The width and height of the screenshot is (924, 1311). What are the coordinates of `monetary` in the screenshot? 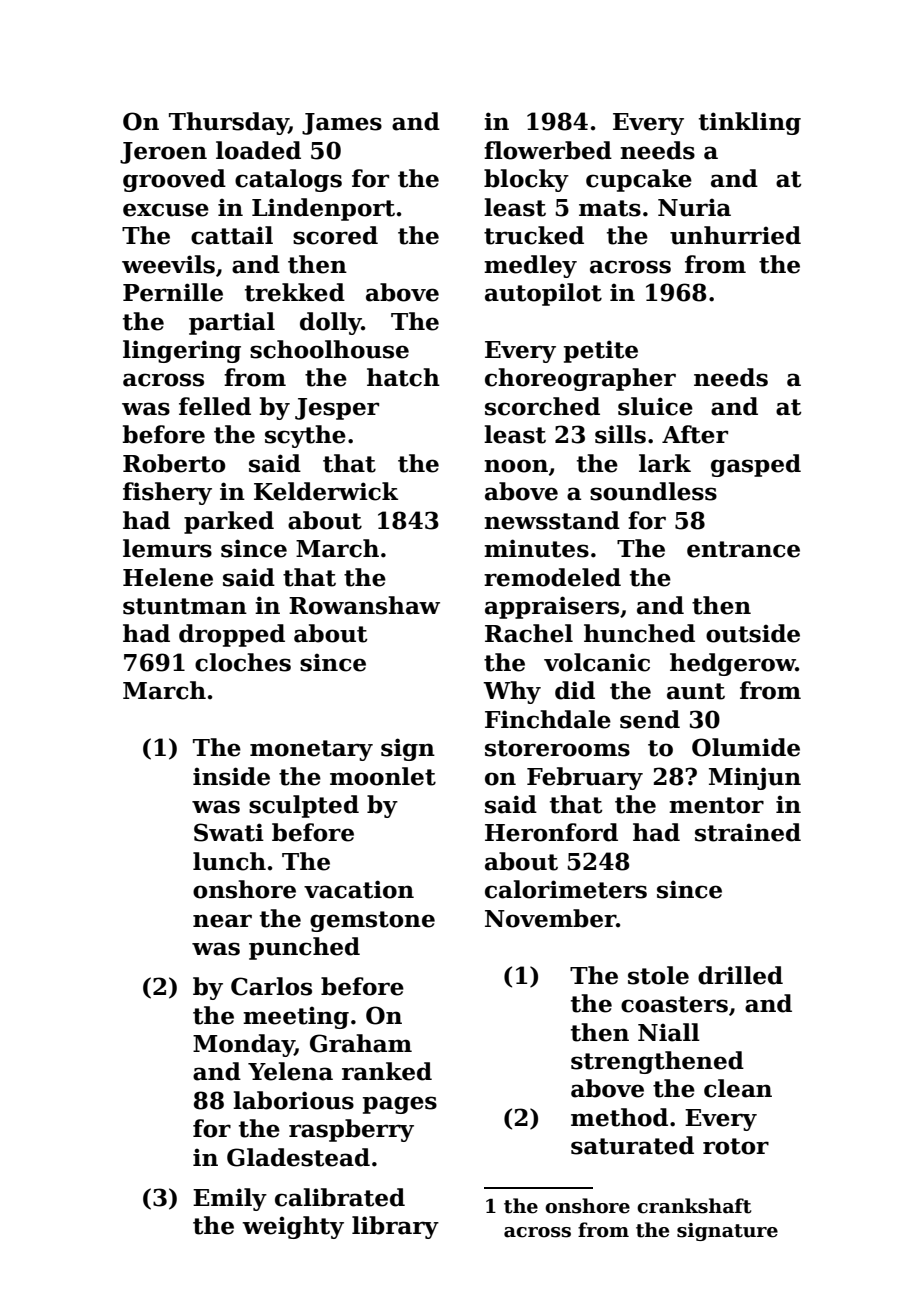 It's located at (311, 750).
